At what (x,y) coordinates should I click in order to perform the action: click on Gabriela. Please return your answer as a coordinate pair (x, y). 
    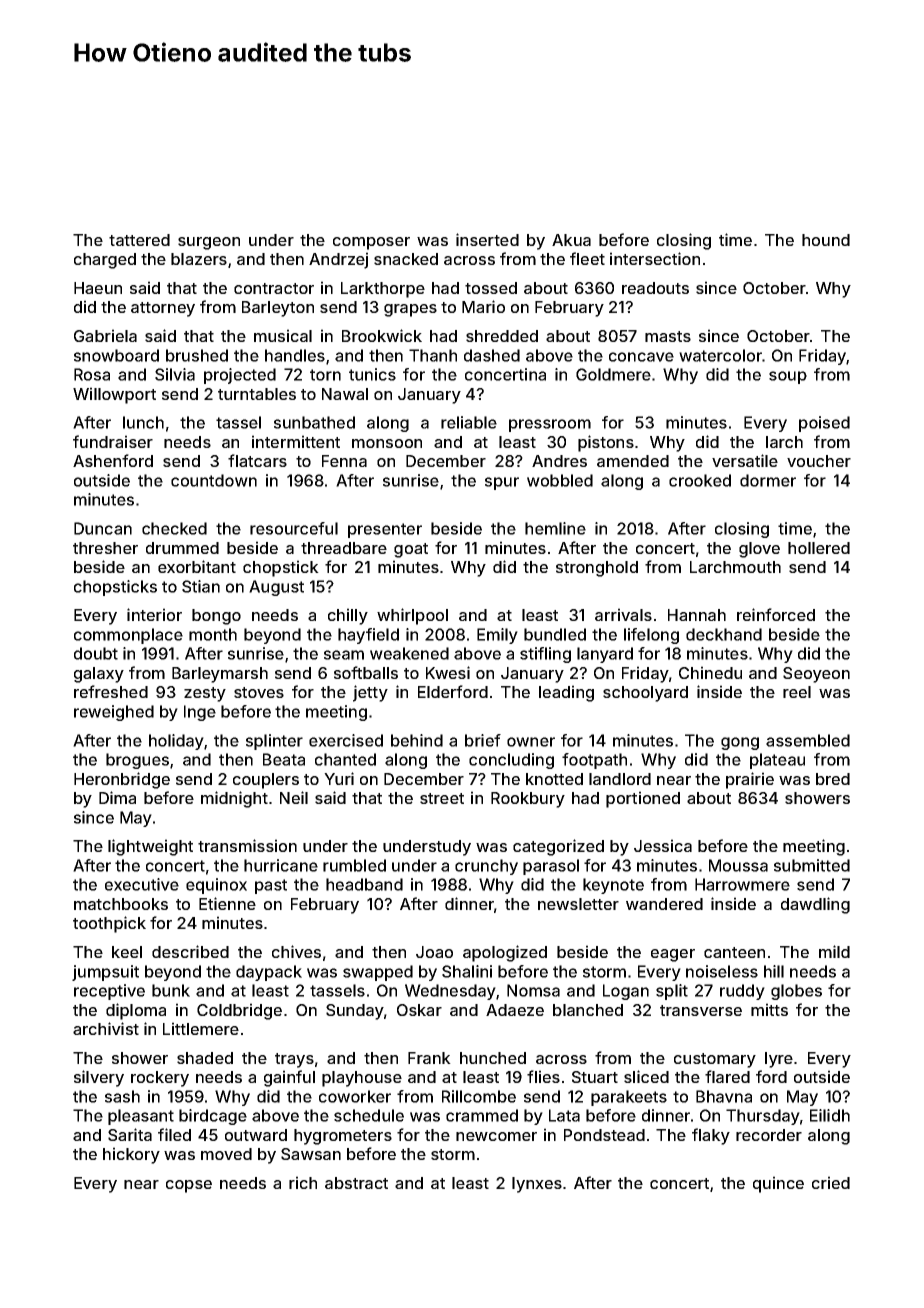
    Looking at the image, I should click on (105, 335).
